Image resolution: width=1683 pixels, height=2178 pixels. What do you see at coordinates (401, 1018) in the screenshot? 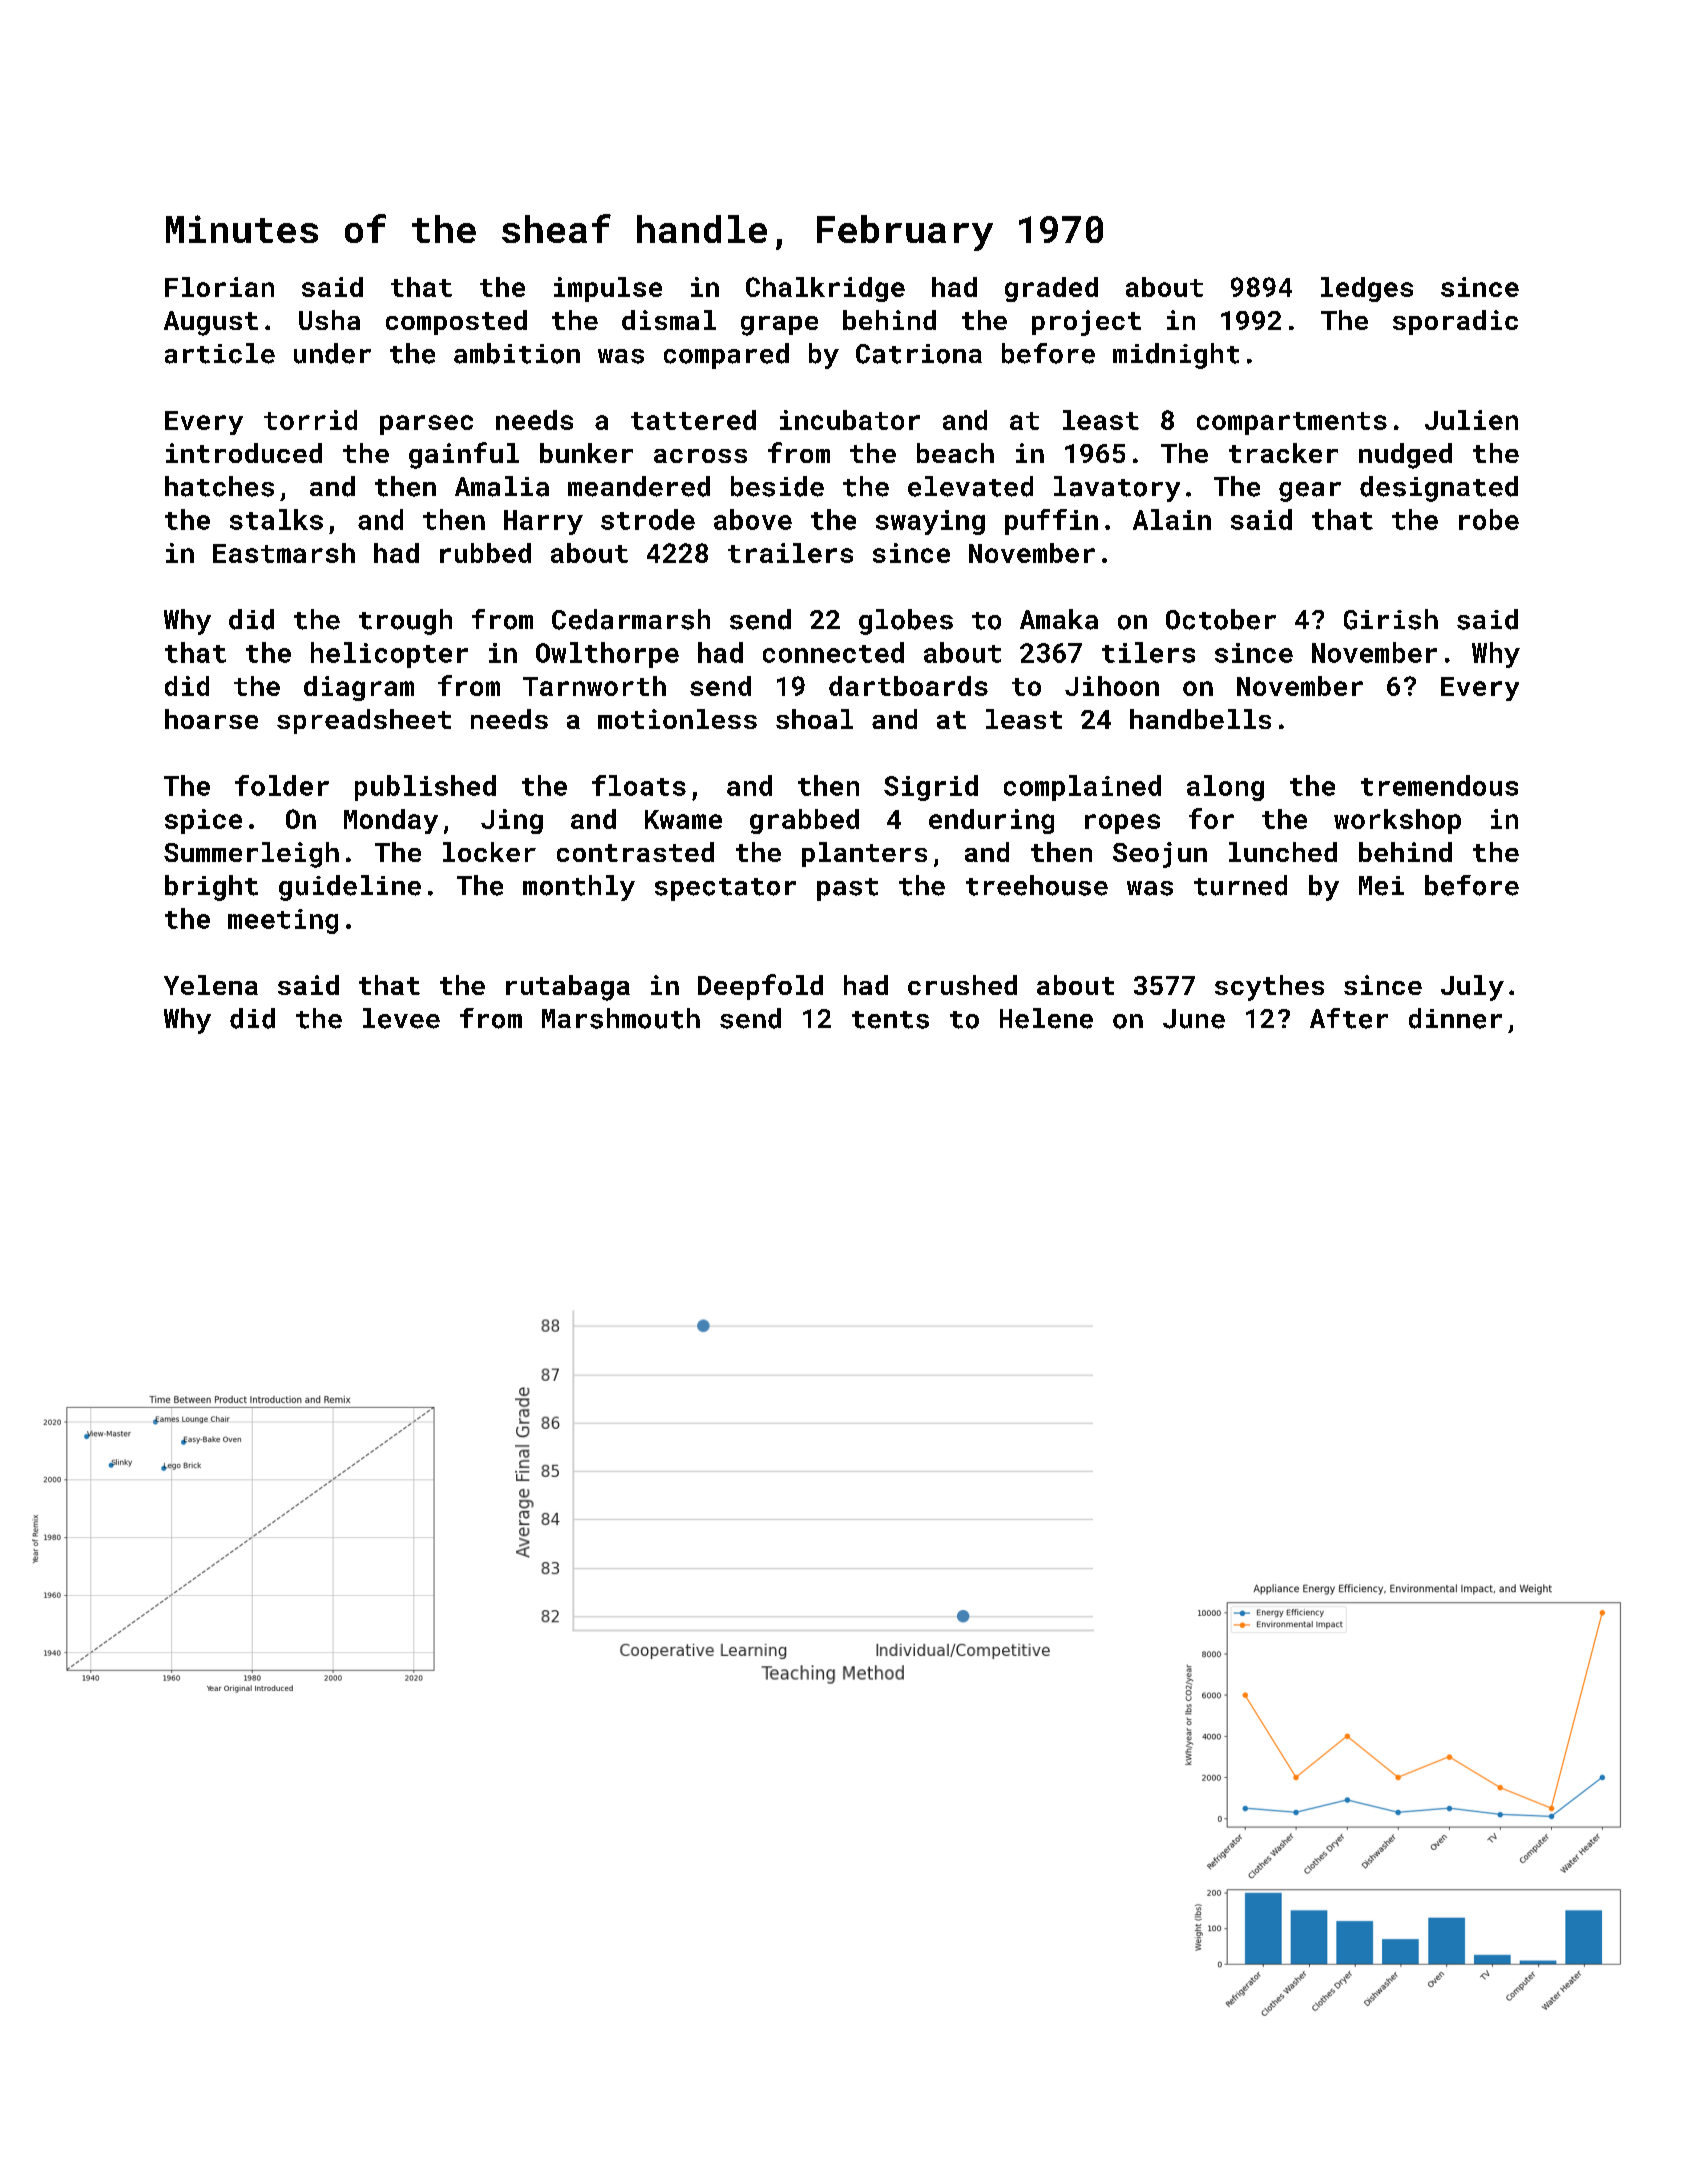
I see `levee` at bounding box center [401, 1018].
